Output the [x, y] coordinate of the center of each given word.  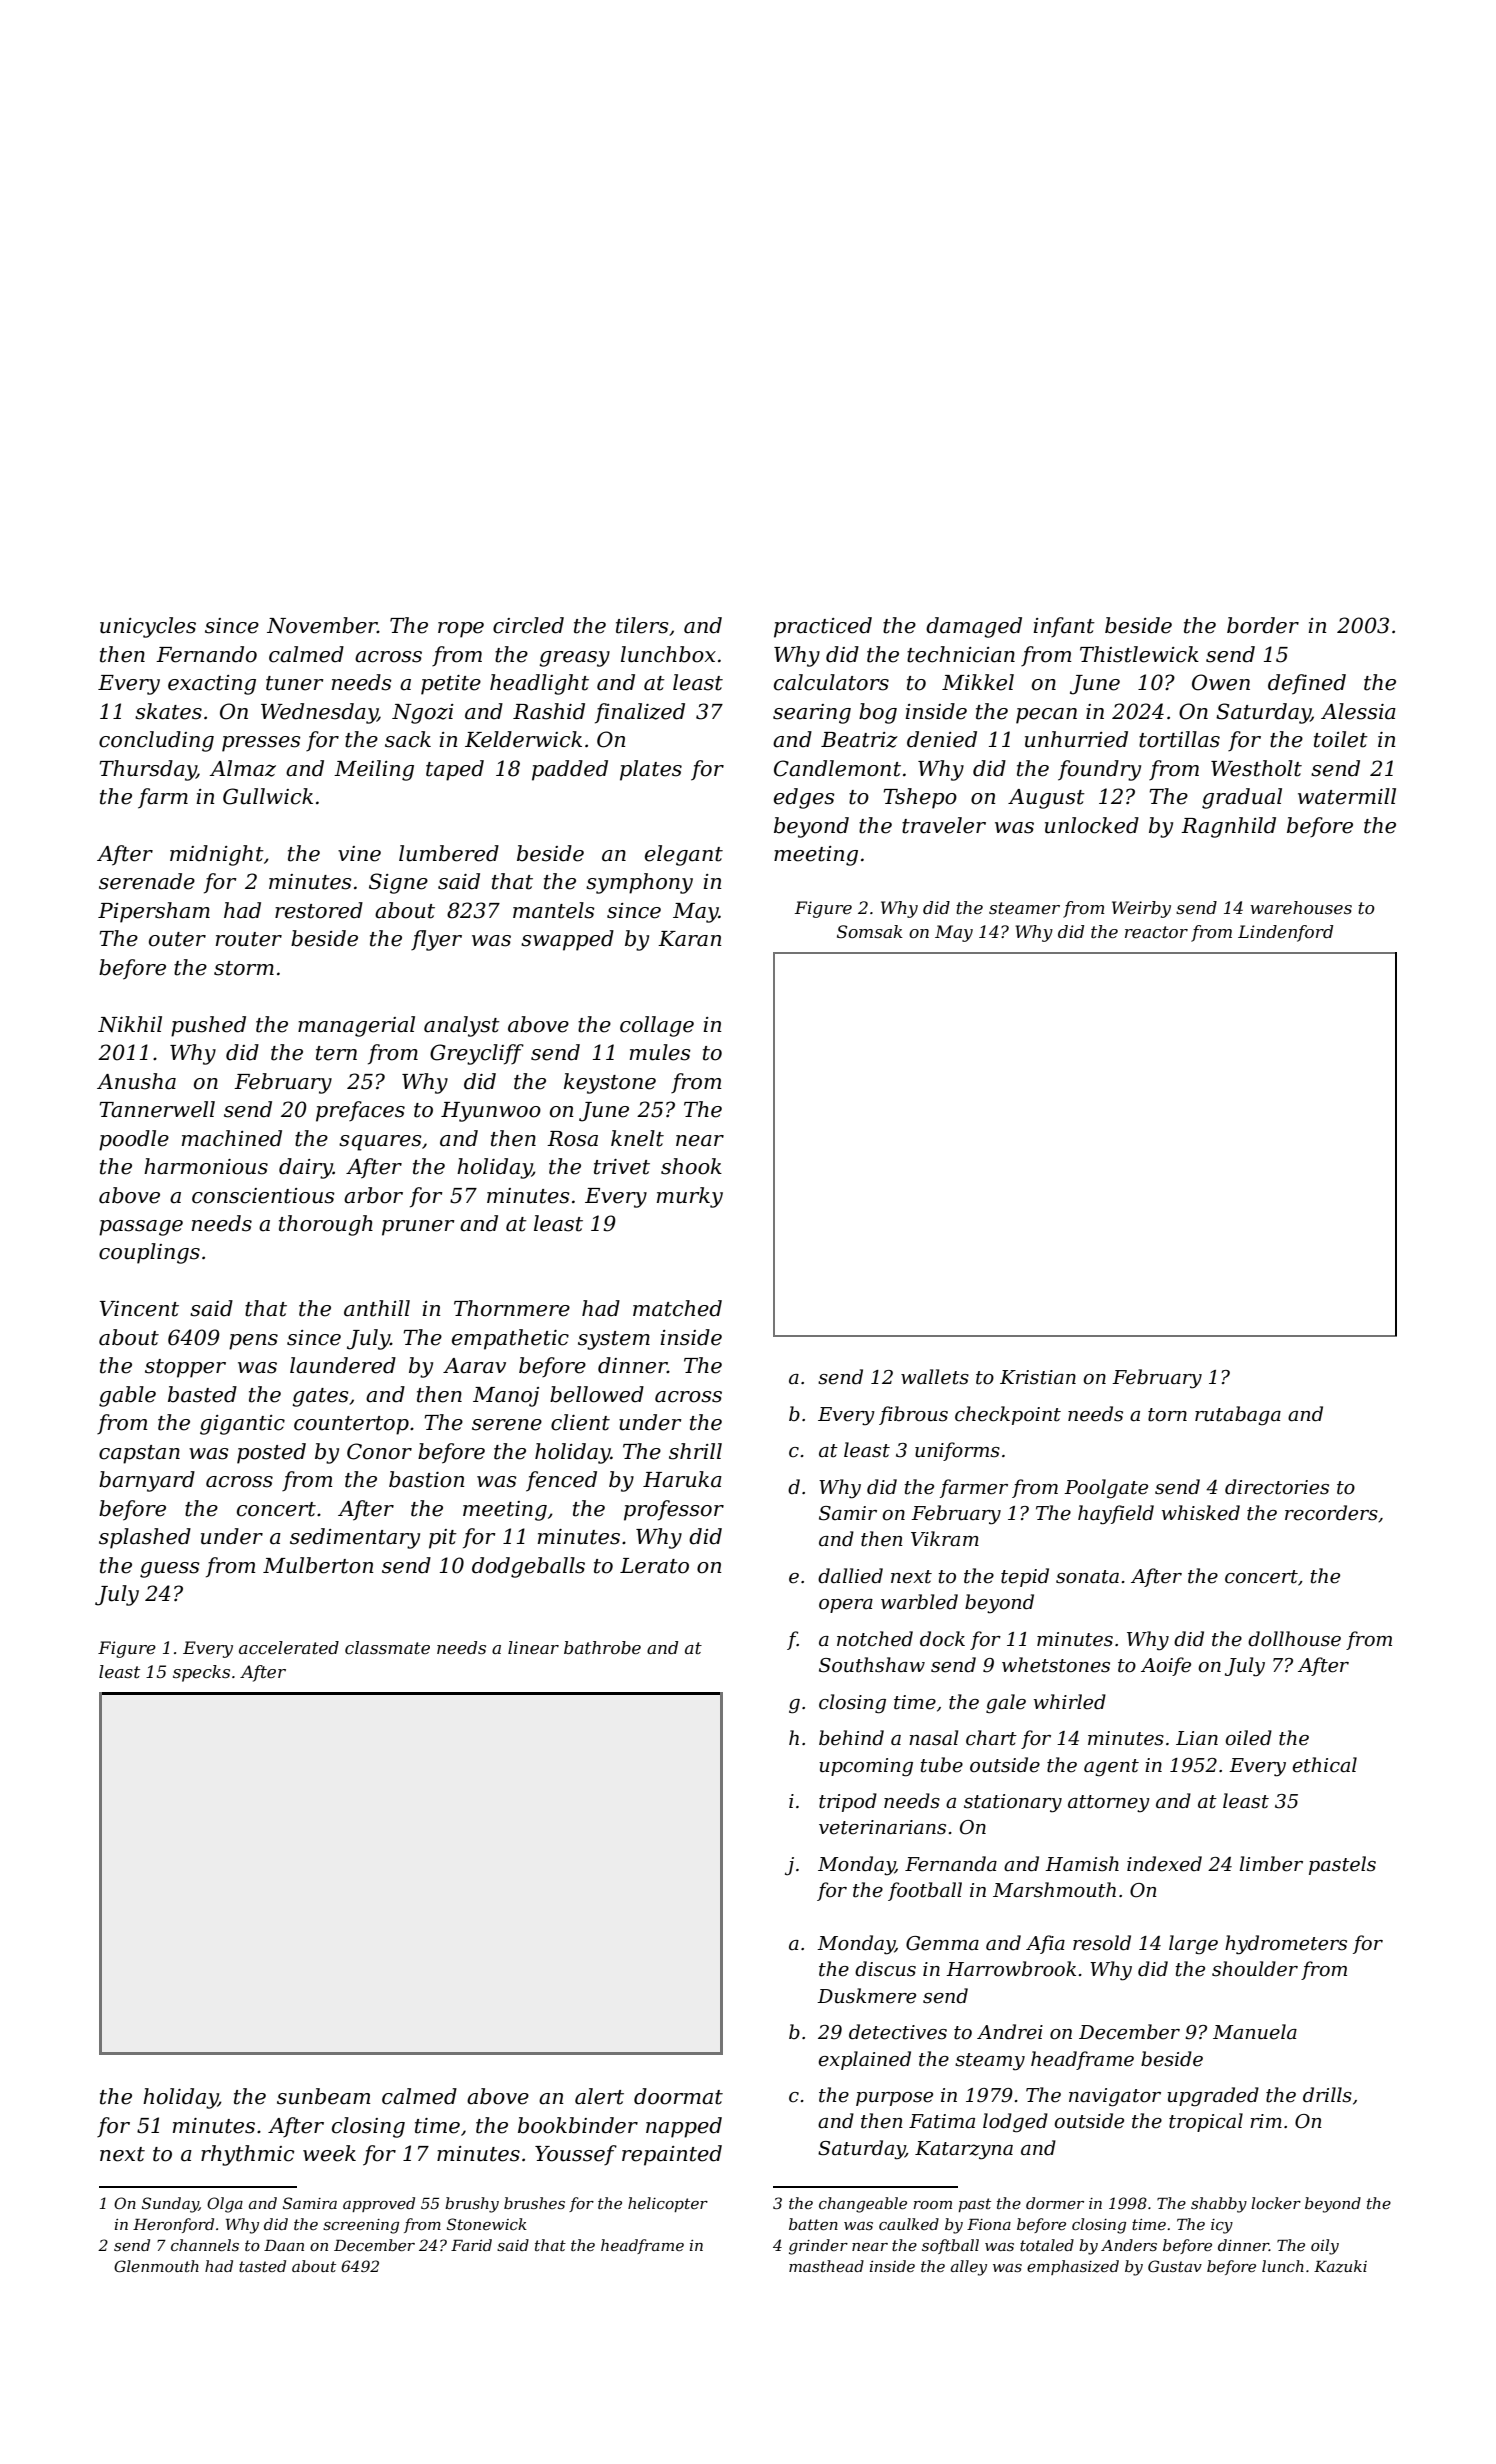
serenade [147, 881]
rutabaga [1238, 1415]
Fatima [942, 2121]
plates [651, 770]
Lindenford [1285, 933]
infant [1064, 627]
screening [361, 2226]
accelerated [289, 1647]
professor [674, 1510]
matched [677, 1308]
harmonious [206, 1166]
